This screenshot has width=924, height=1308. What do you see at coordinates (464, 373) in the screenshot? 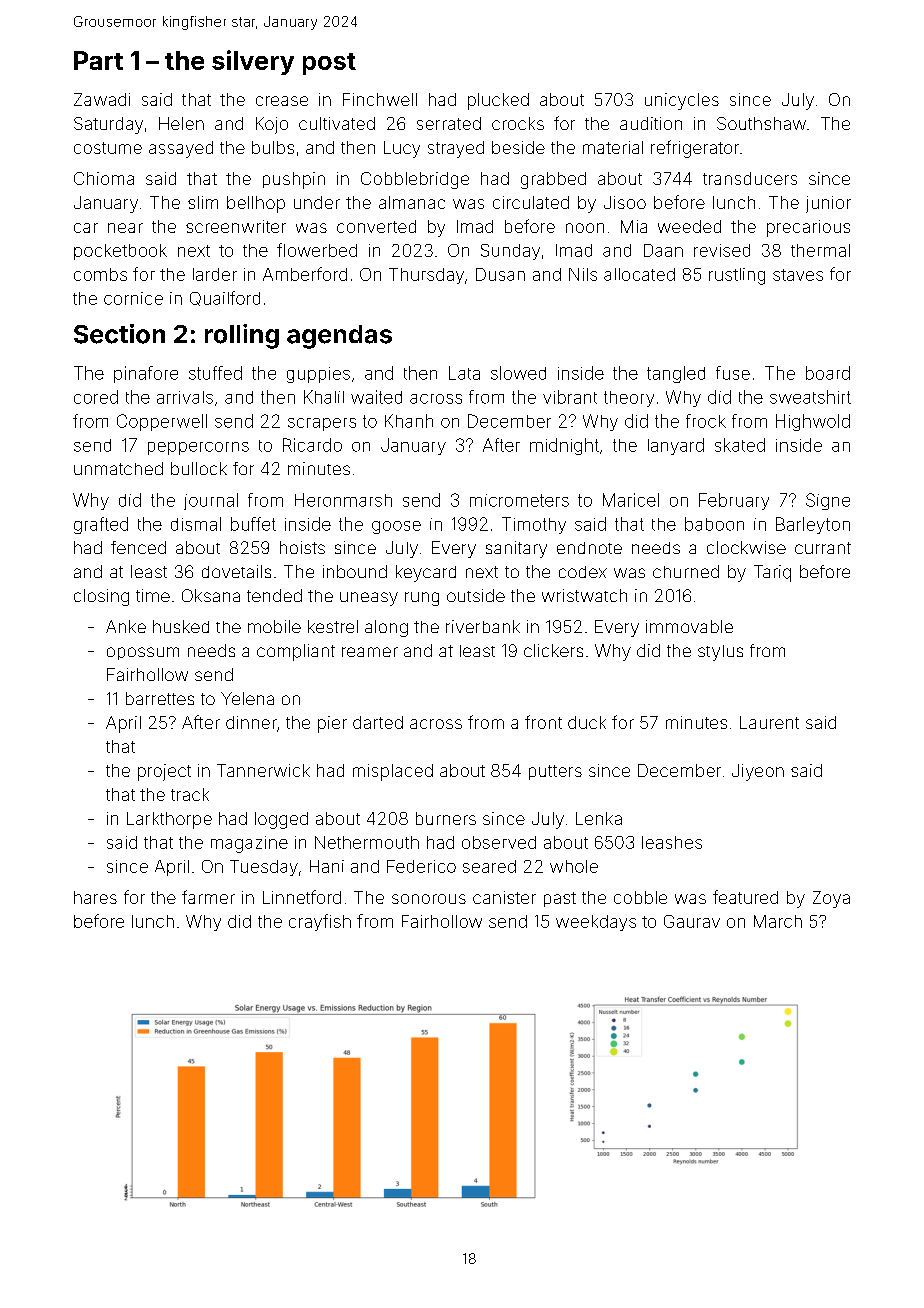
I see `Lata` at bounding box center [464, 373].
